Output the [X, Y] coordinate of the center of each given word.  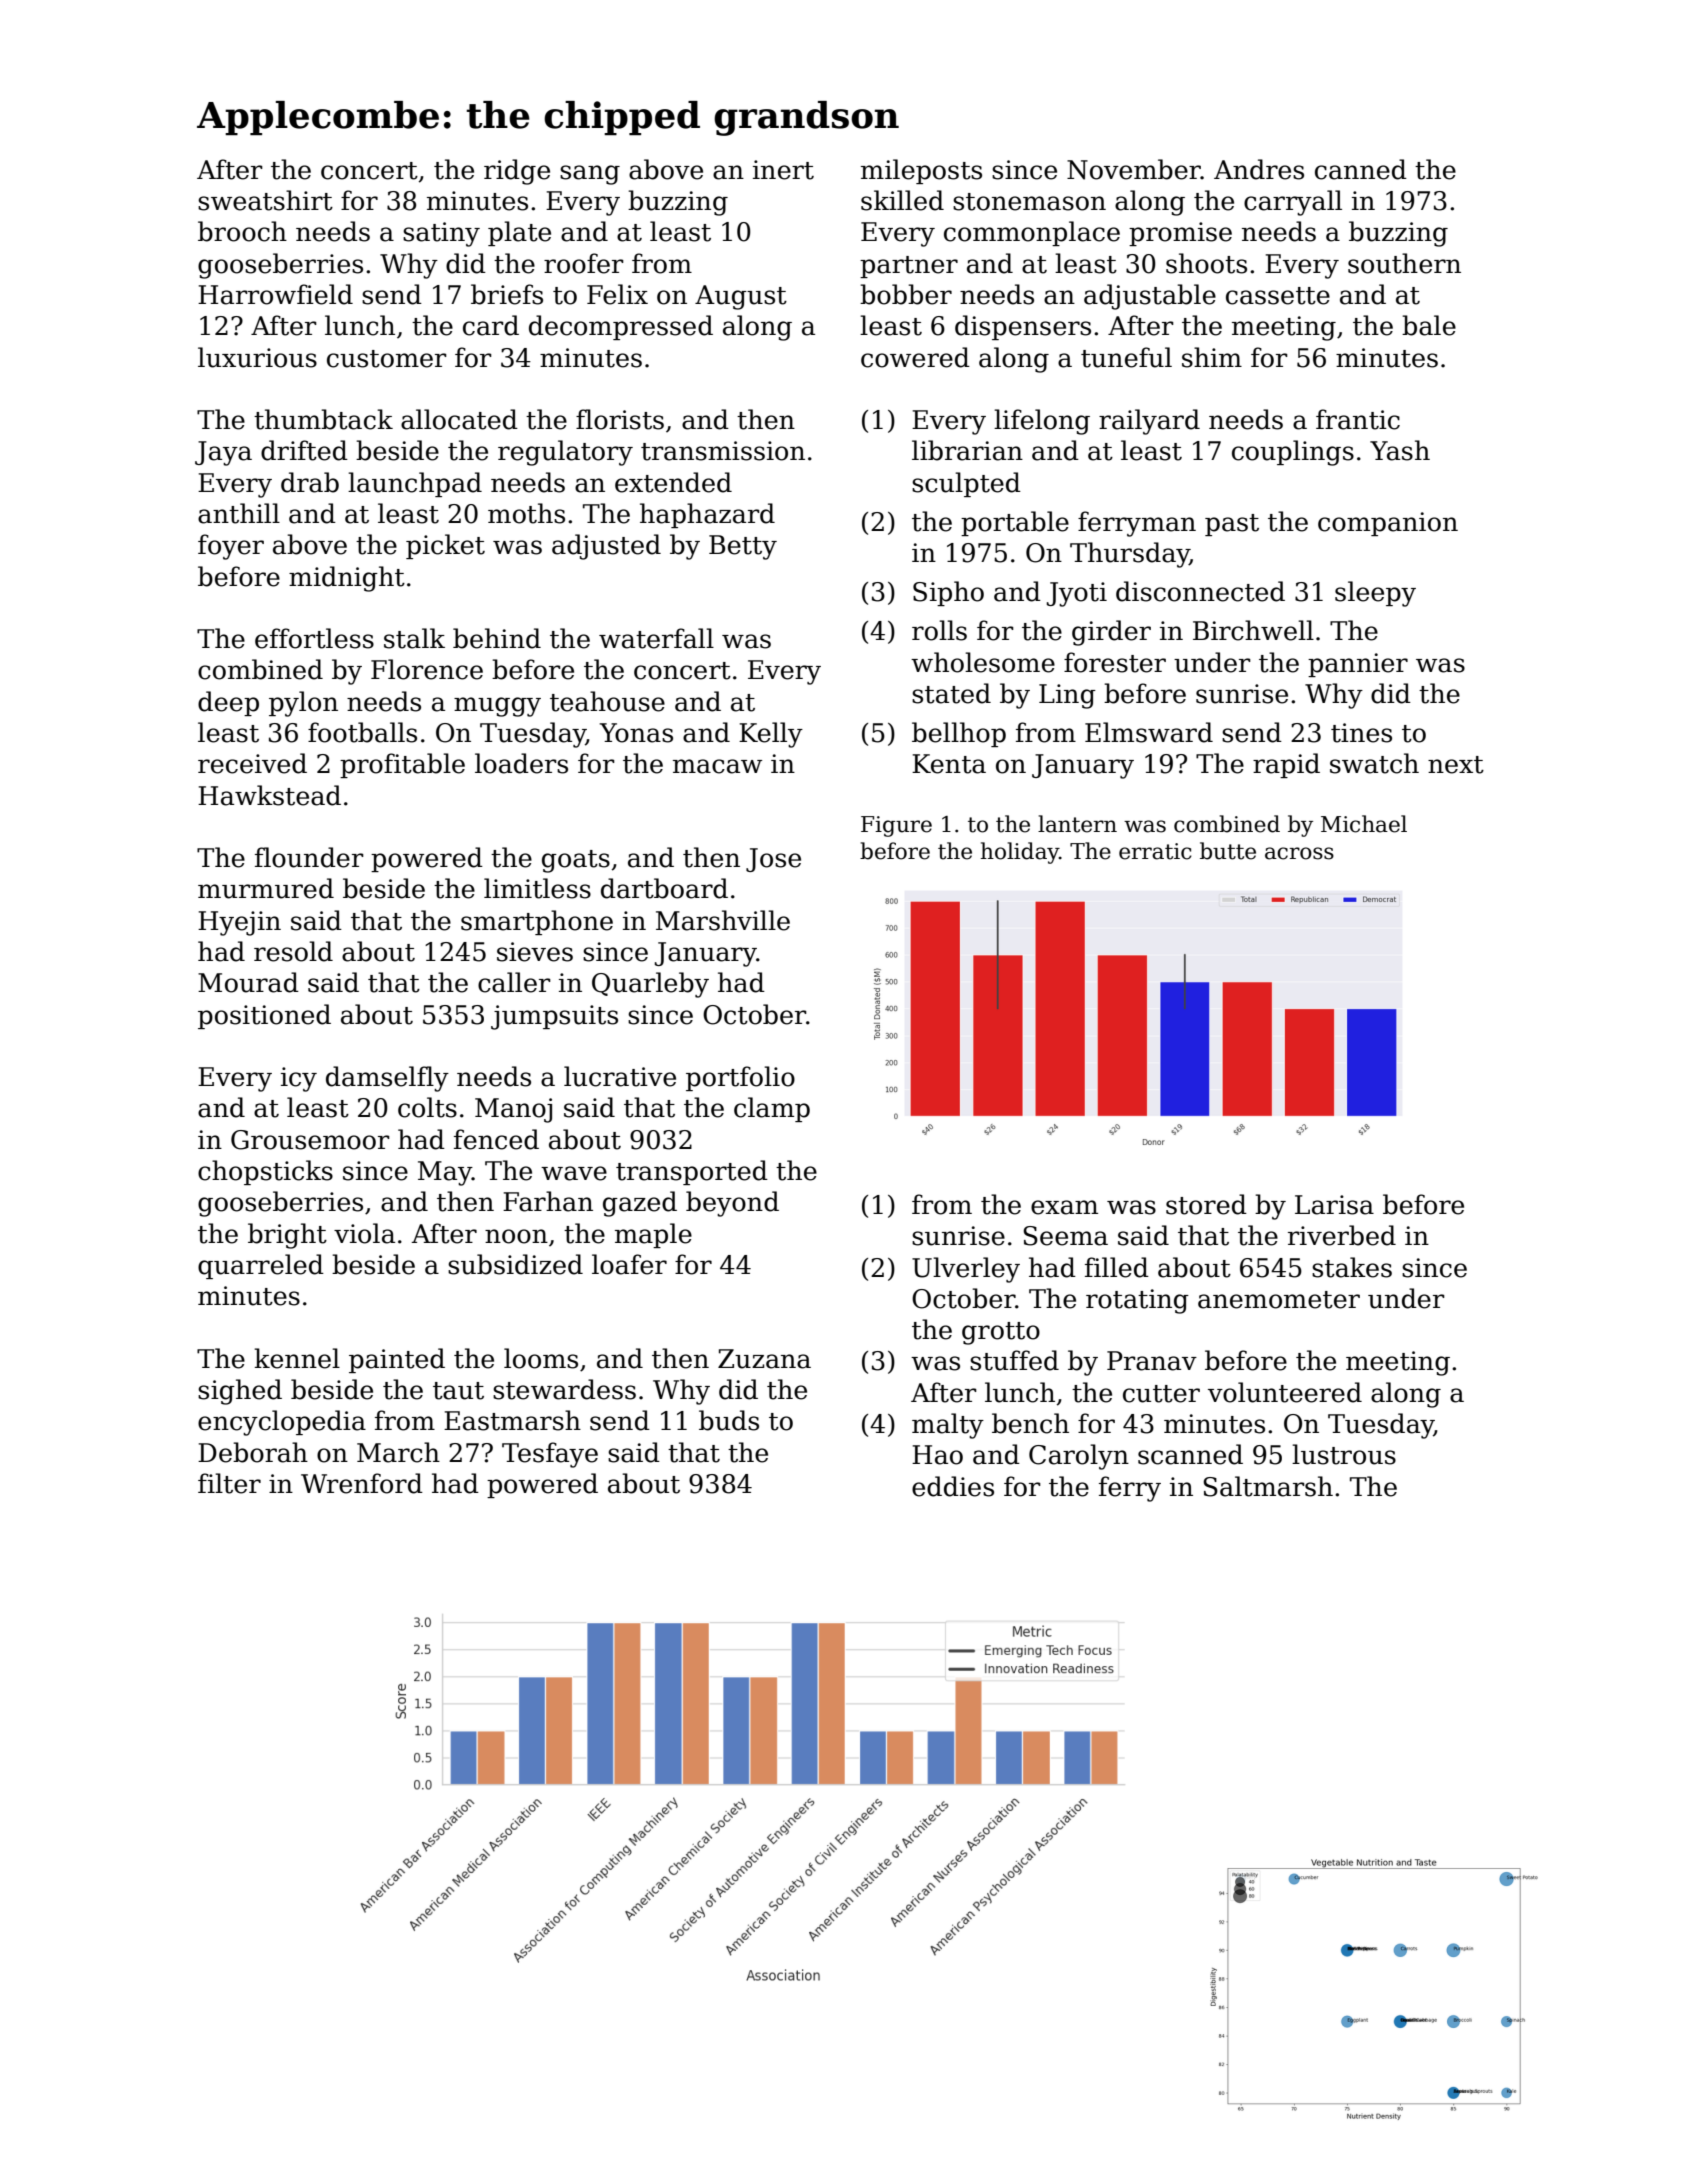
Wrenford [362, 1483]
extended [673, 482]
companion [1388, 524]
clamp [772, 1109]
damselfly [387, 1079]
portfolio [740, 1078]
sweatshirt [265, 200]
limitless [537, 888]
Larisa [1334, 1205]
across [1299, 853]
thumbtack [323, 419]
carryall [1293, 203]
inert [783, 170]
